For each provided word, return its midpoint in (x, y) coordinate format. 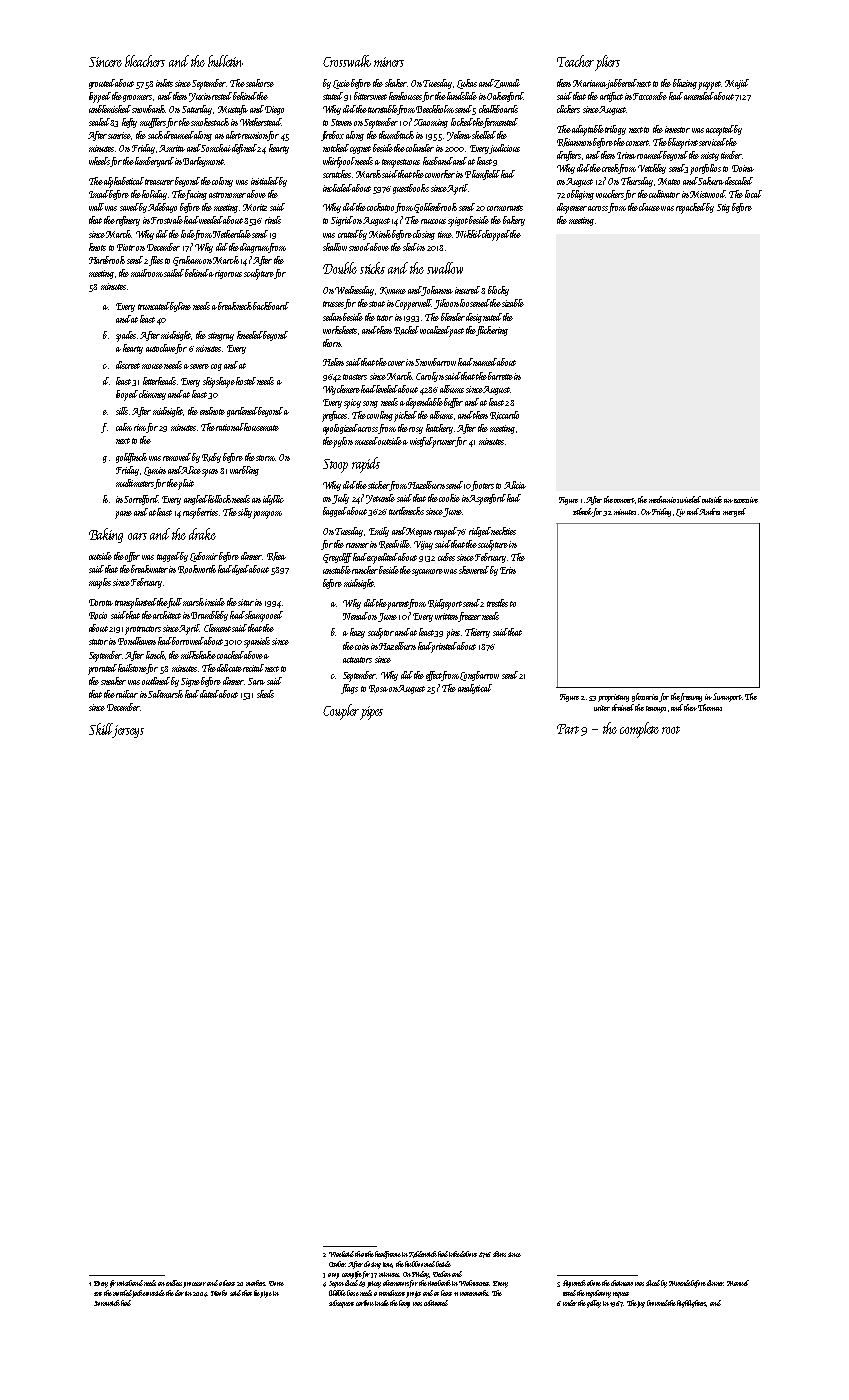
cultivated (436, 1303)
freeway (691, 697)
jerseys (128, 731)
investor (677, 129)
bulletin (225, 61)
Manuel (738, 1283)
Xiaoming (431, 123)
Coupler (341, 712)
